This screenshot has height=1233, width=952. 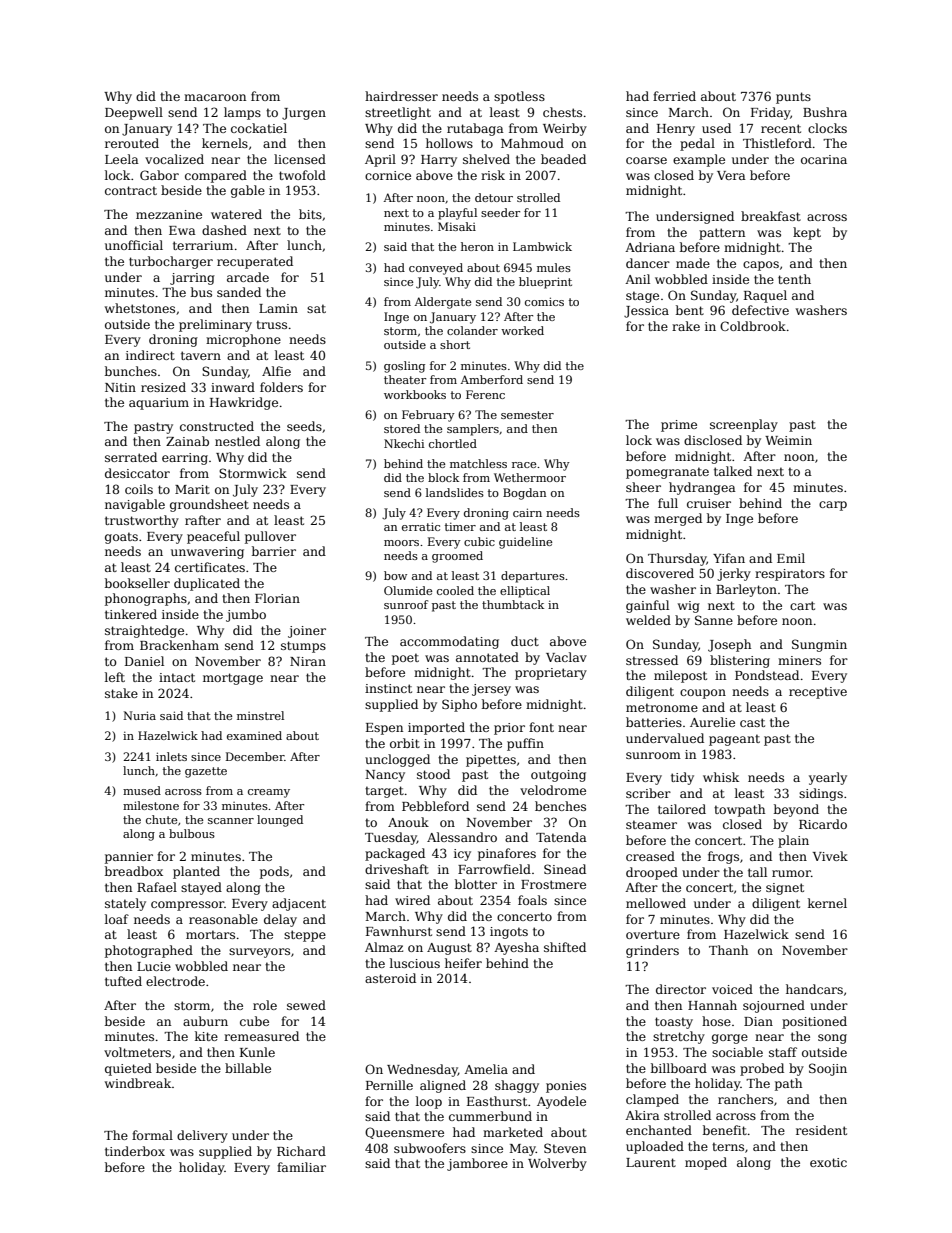 What do you see at coordinates (404, 443) in the screenshot?
I see `Nkechi` at bounding box center [404, 443].
